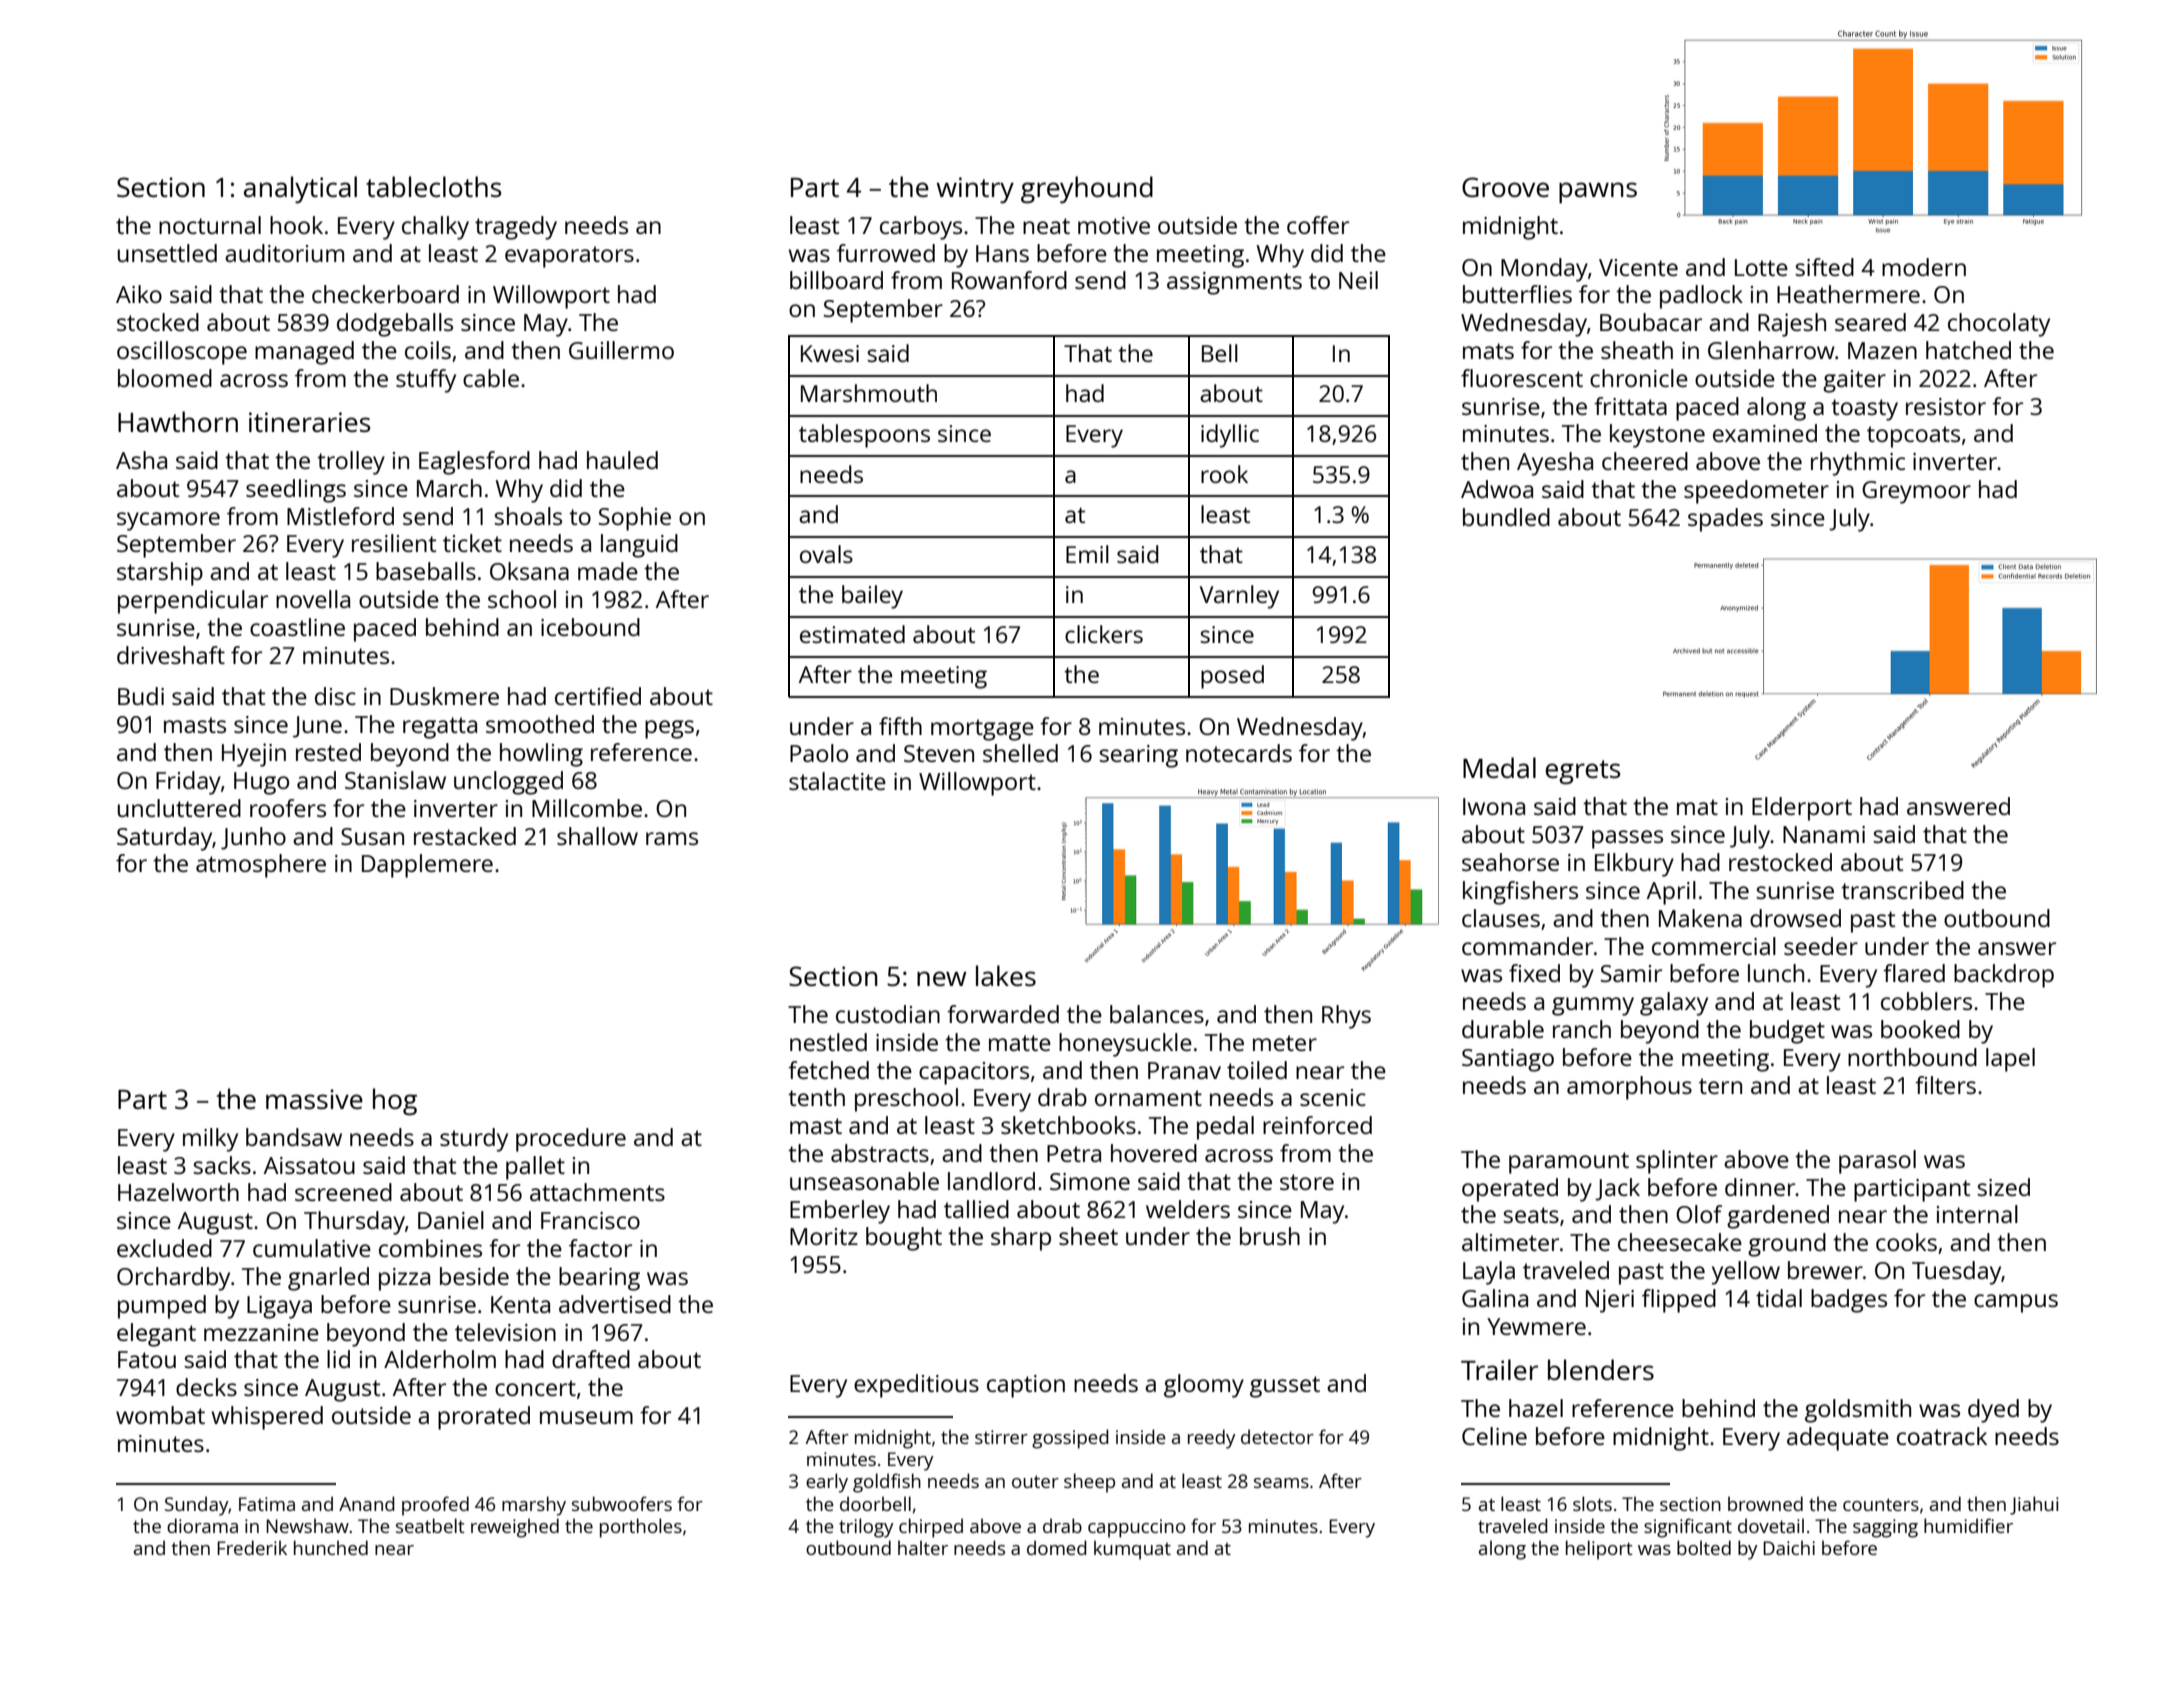 The image size is (2178, 1683). What do you see at coordinates (1239, 753) in the screenshot?
I see `notecards` at bounding box center [1239, 753].
